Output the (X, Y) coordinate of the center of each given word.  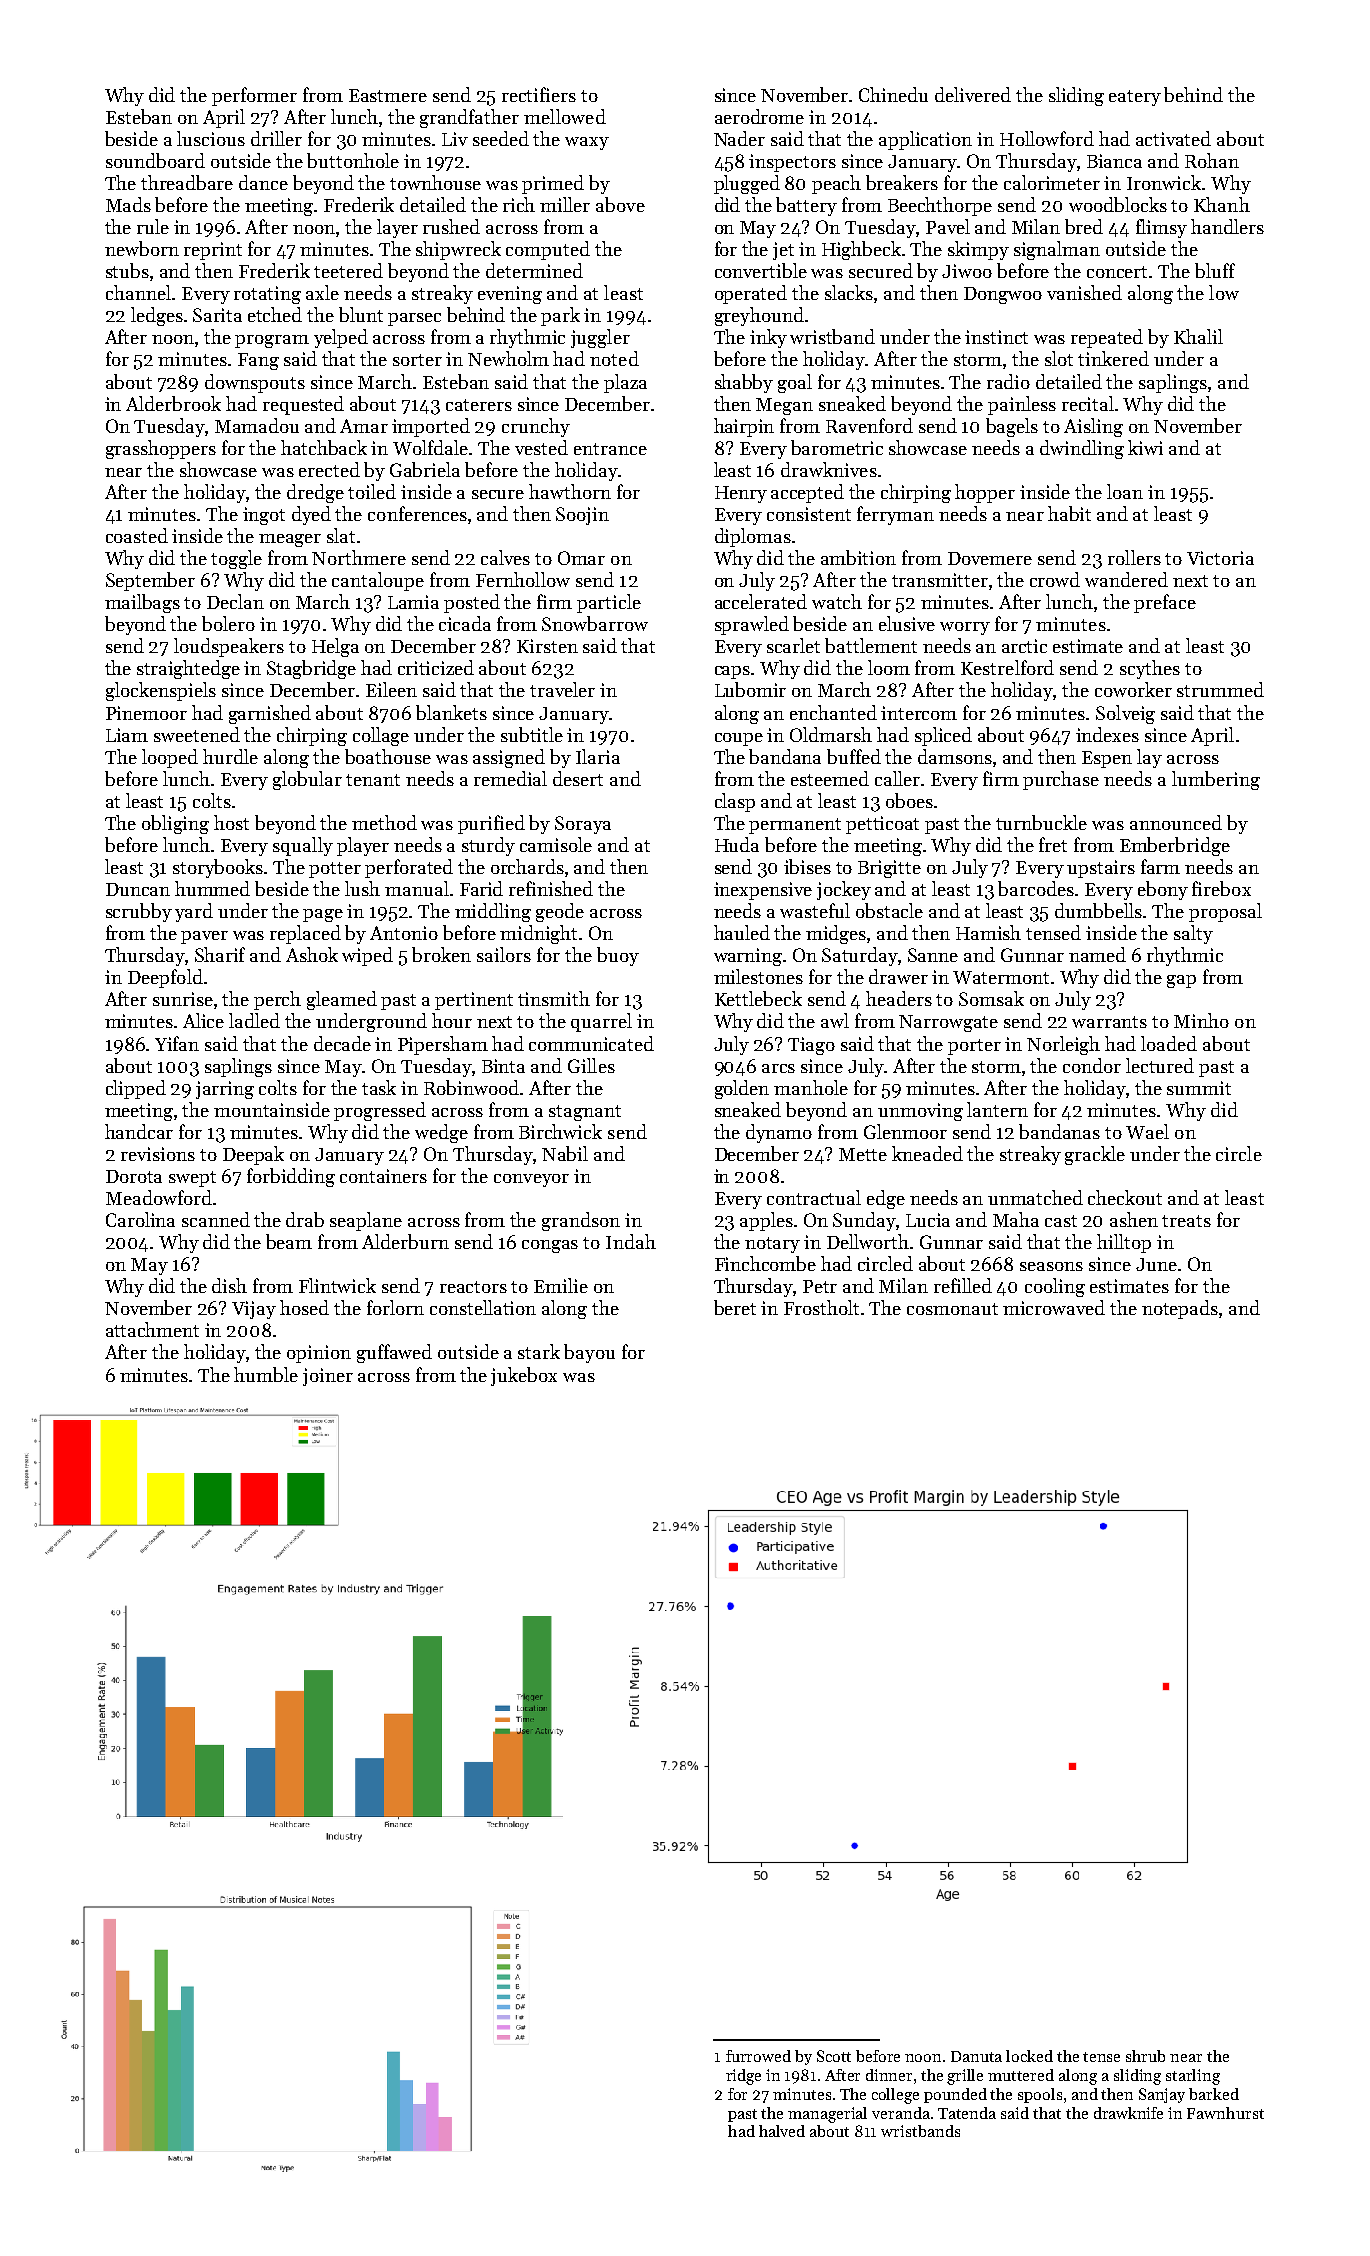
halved (782, 2131)
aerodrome (759, 116)
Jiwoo (967, 271)
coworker (1133, 689)
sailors (504, 954)
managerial (827, 2115)
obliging (175, 824)
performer (254, 96)
